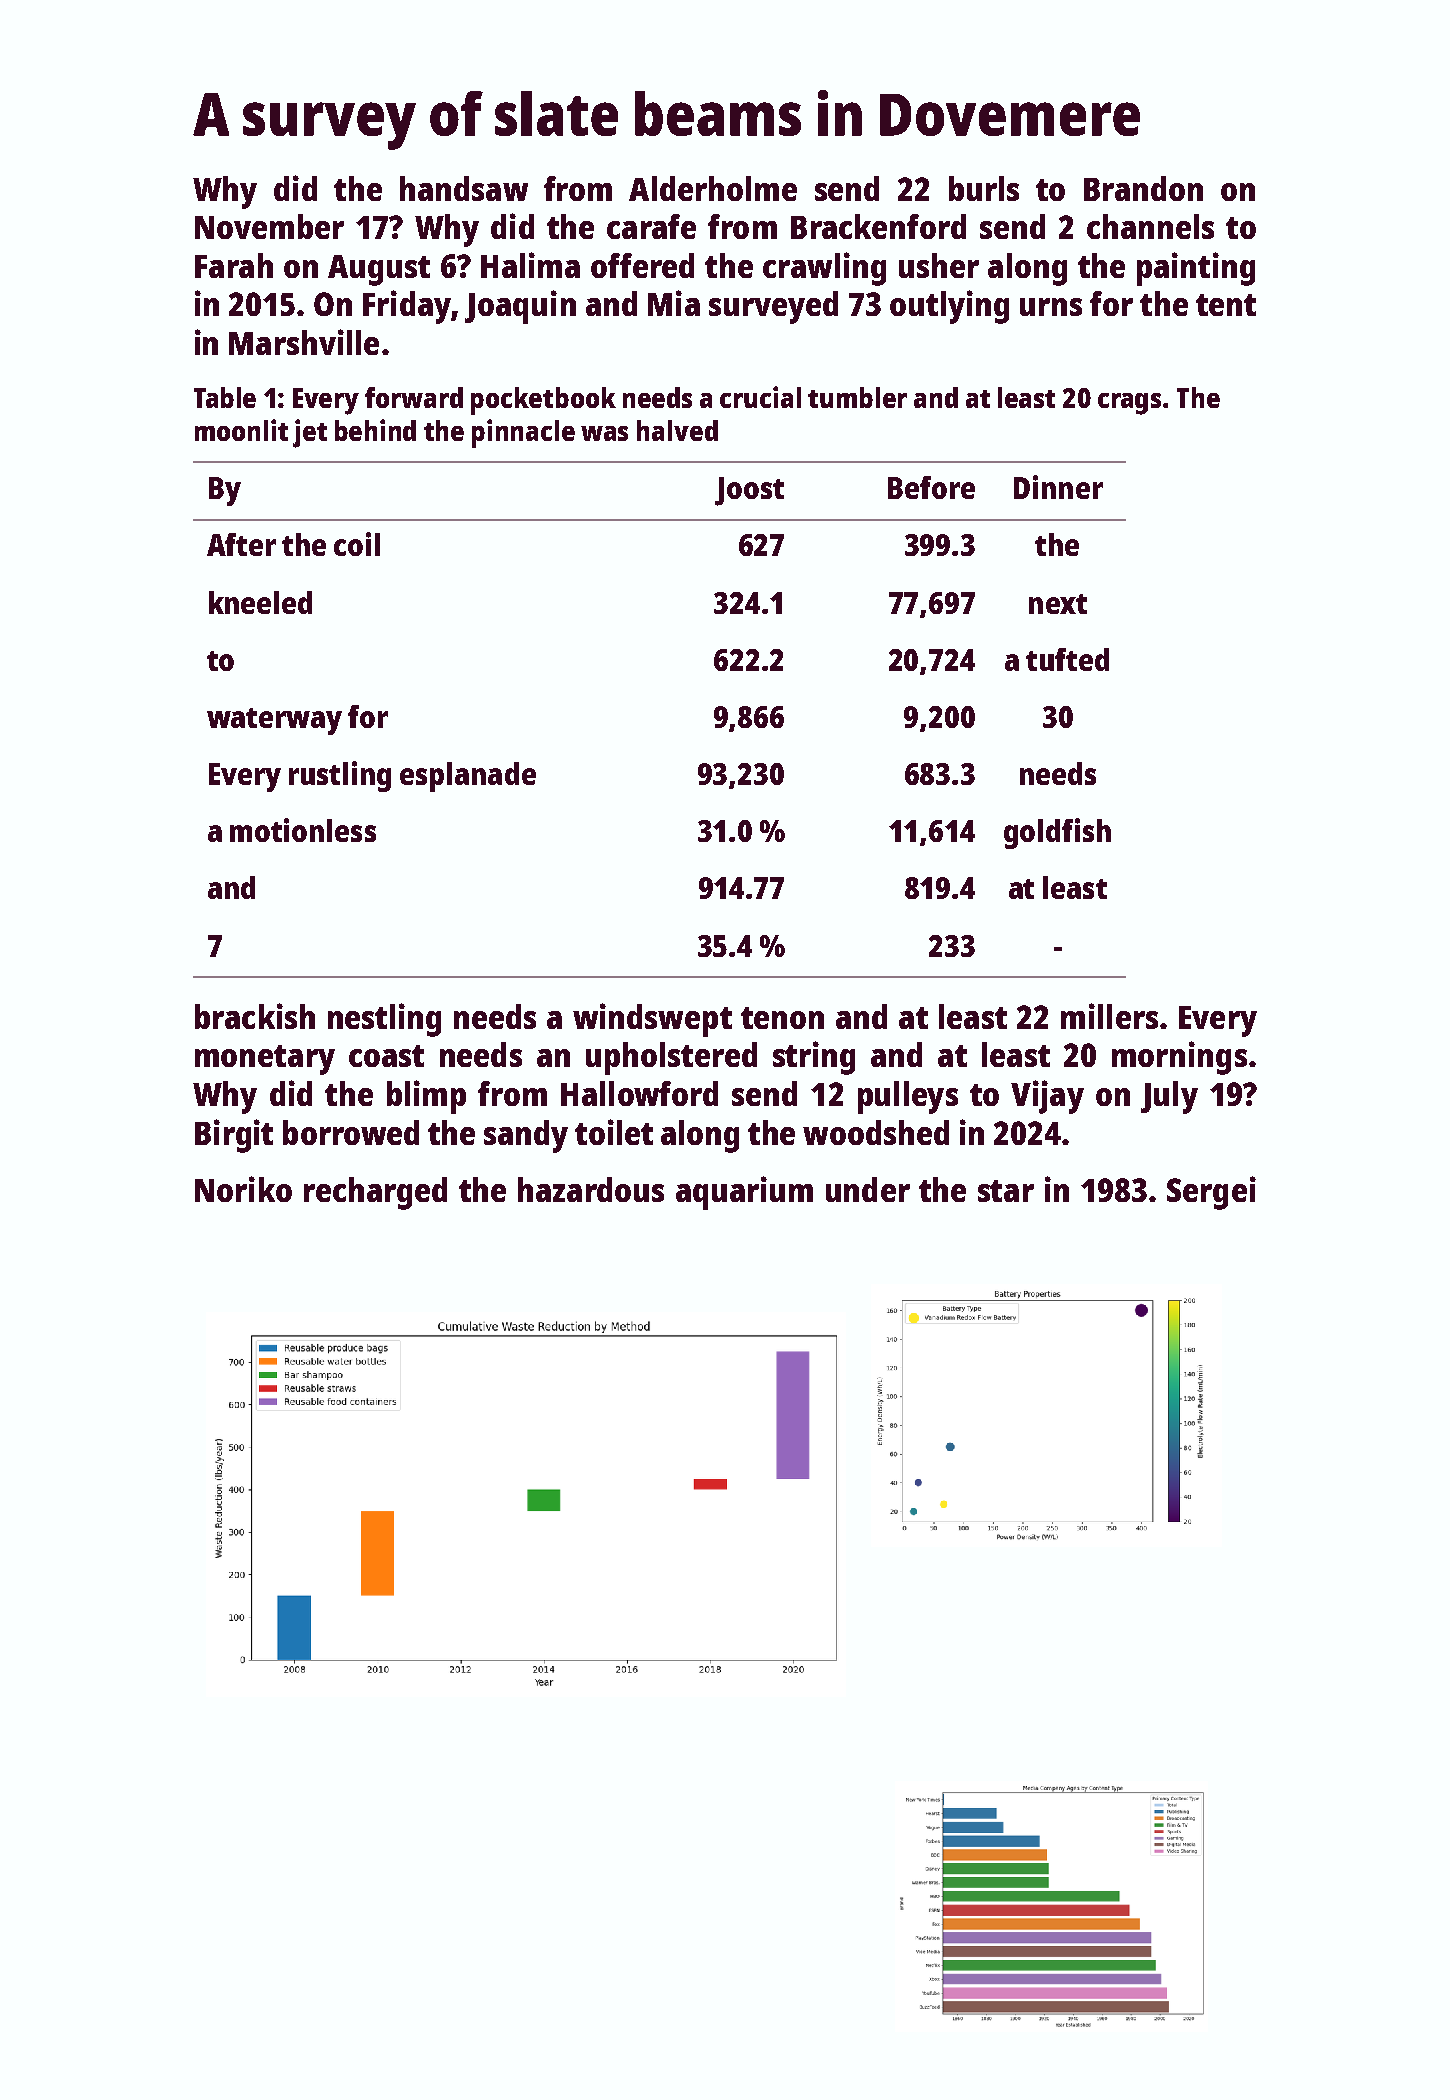  Describe the element at coordinates (351, 1132) in the screenshot. I see `borrowed` at that location.
